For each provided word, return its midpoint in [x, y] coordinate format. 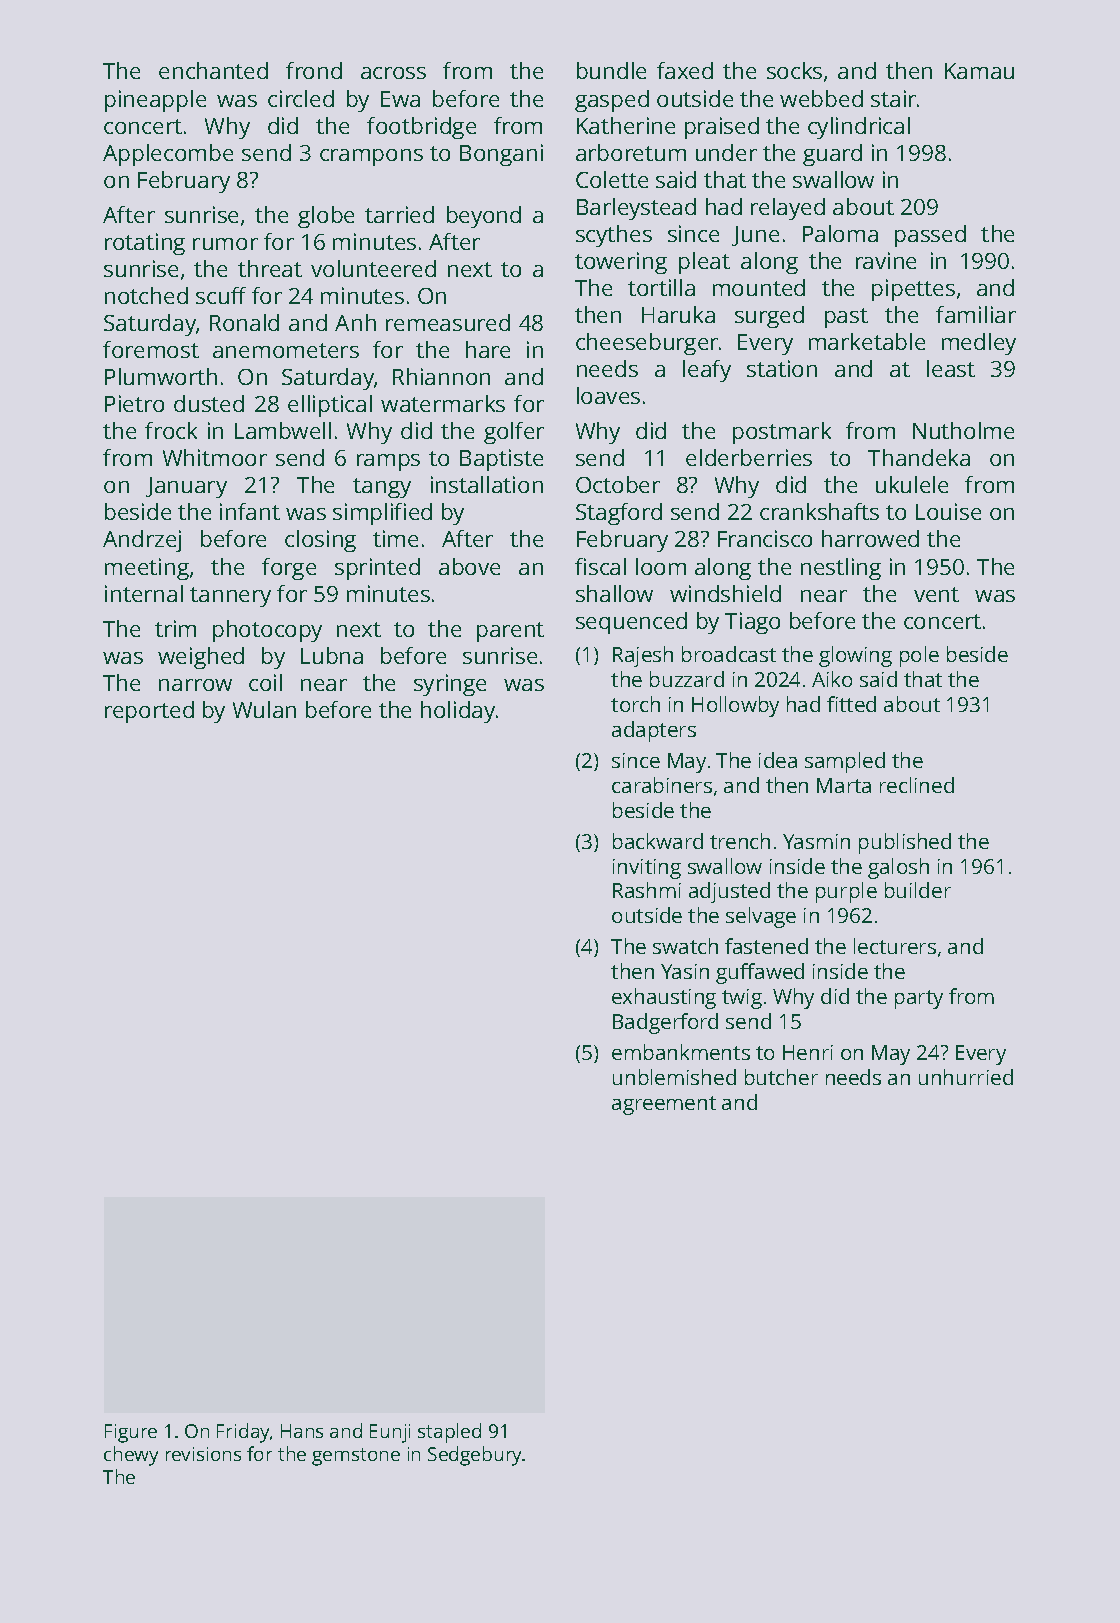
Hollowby [735, 706]
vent [936, 594]
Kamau [979, 71]
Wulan [264, 709]
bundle [611, 70]
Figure [131, 1433]
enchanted [213, 70]
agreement [664, 1105]
